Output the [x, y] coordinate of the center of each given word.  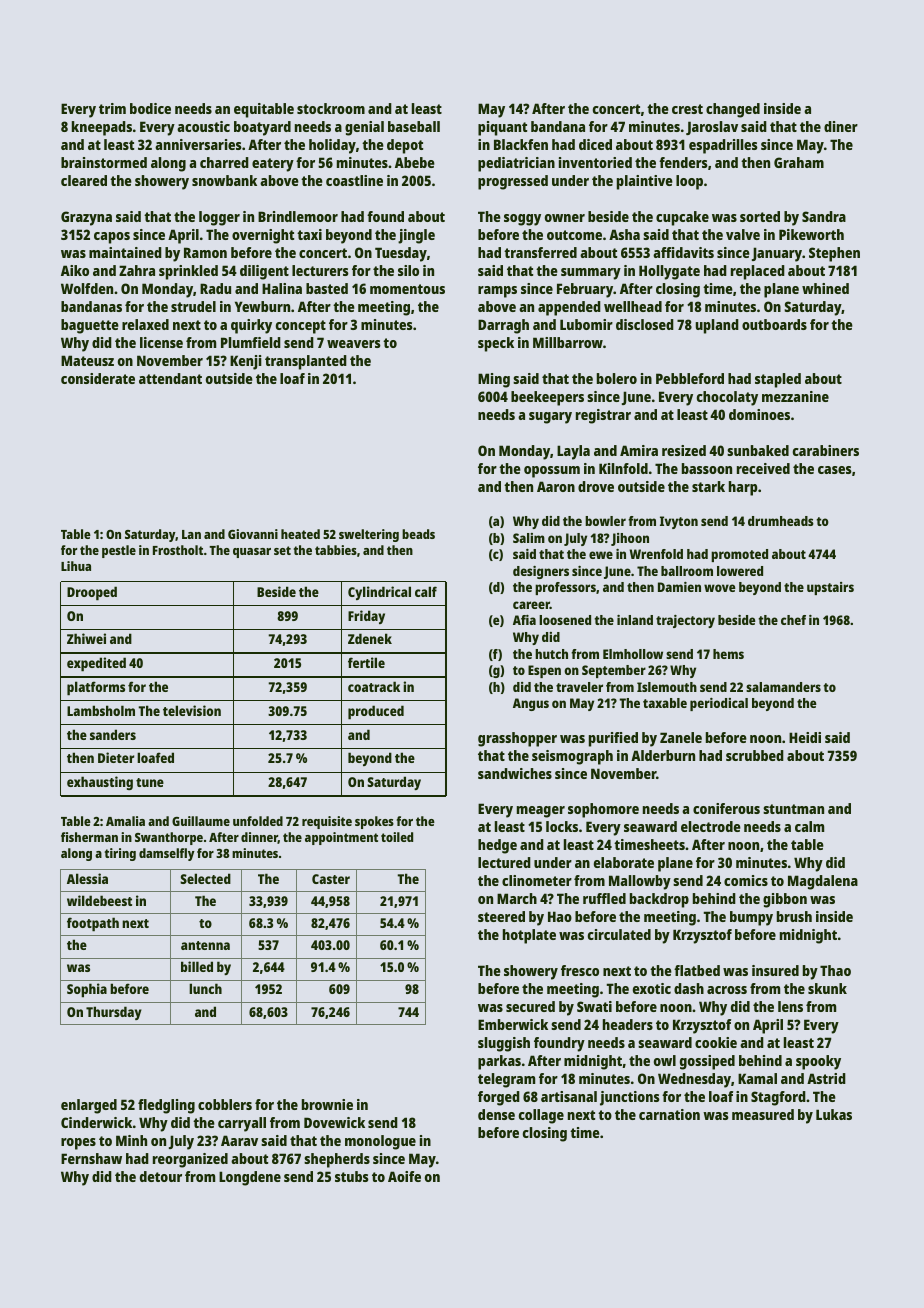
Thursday [114, 1013]
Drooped [92, 593]
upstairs [830, 588]
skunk [827, 988]
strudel [193, 306]
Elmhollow [633, 654]
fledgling [166, 1106]
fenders [683, 162]
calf [426, 591]
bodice [150, 108]
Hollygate [669, 272]
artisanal [569, 1096]
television [192, 710]
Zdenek [370, 638]
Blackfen [521, 144]
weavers [354, 344]
